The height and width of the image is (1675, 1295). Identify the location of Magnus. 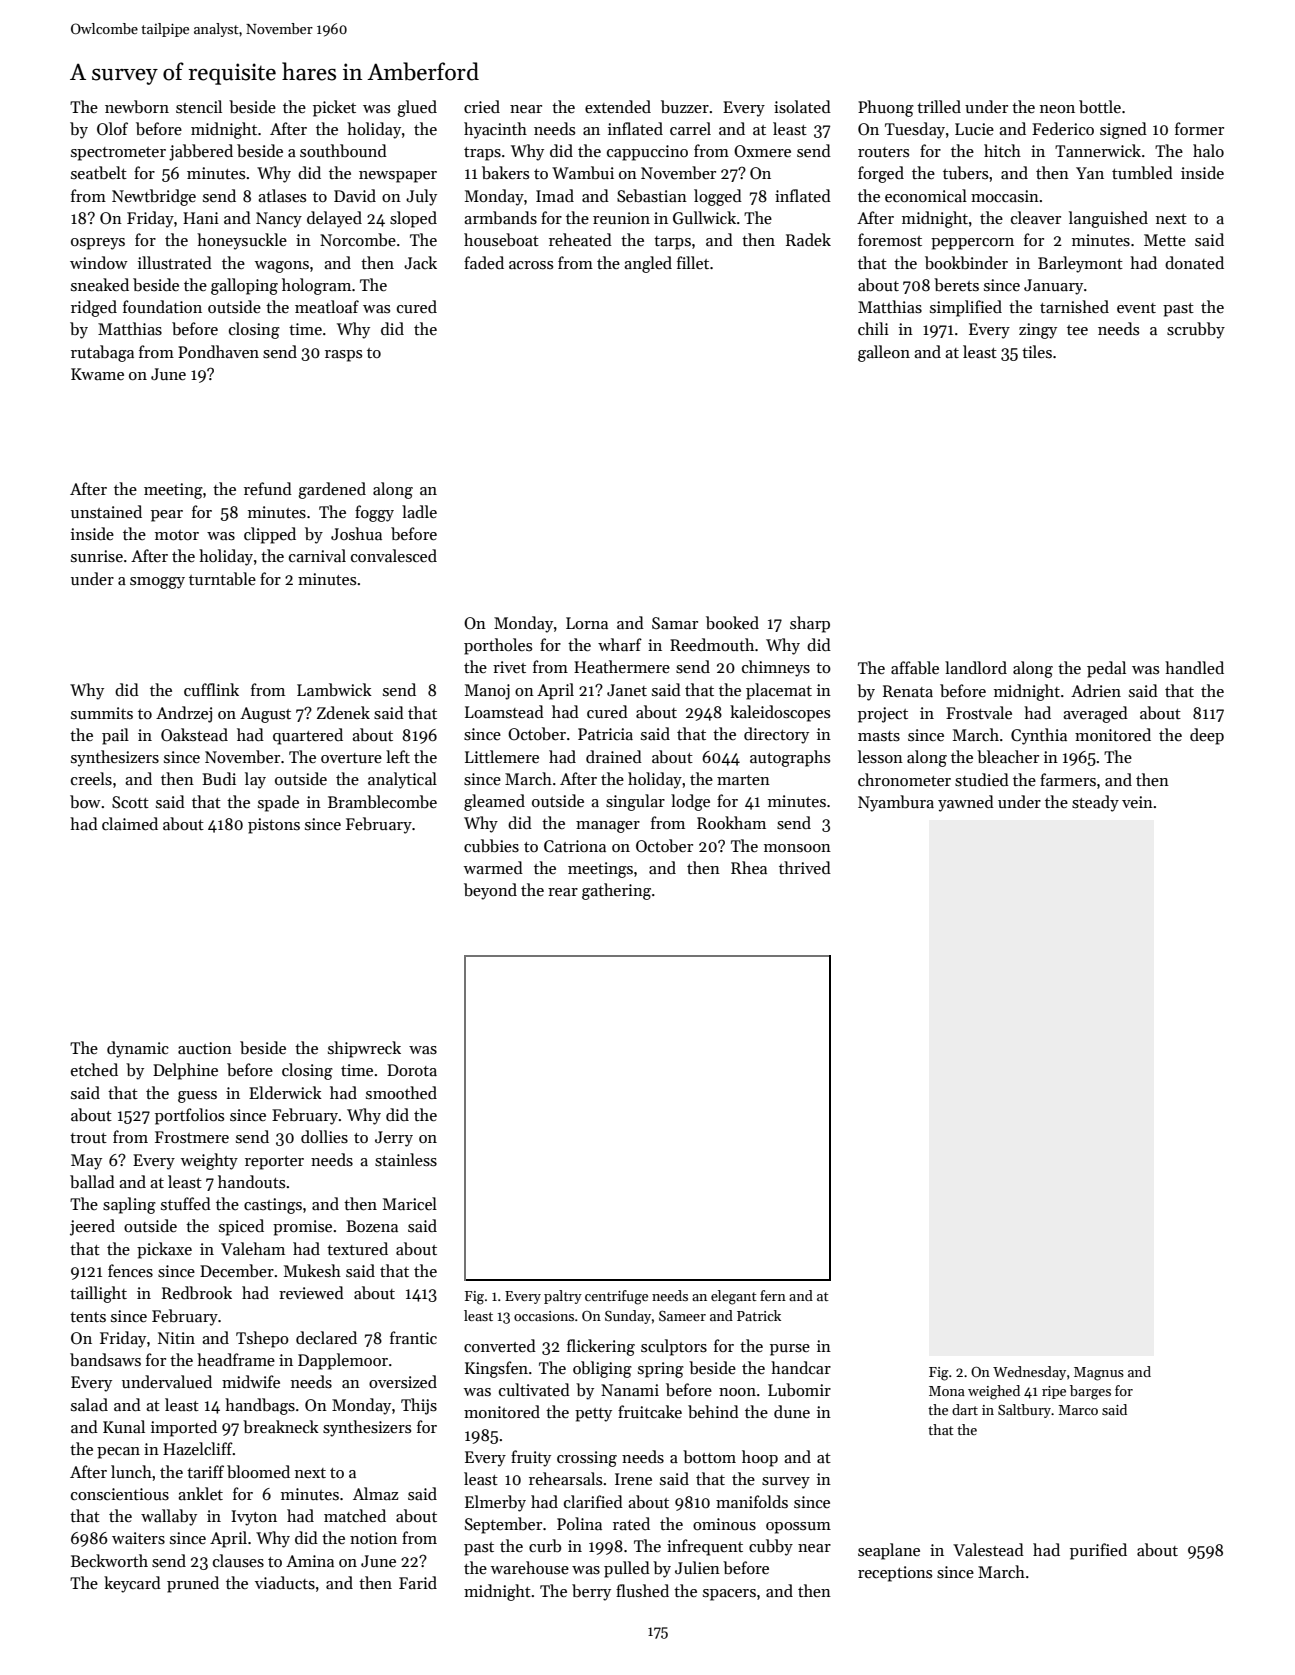
(1099, 1374).
